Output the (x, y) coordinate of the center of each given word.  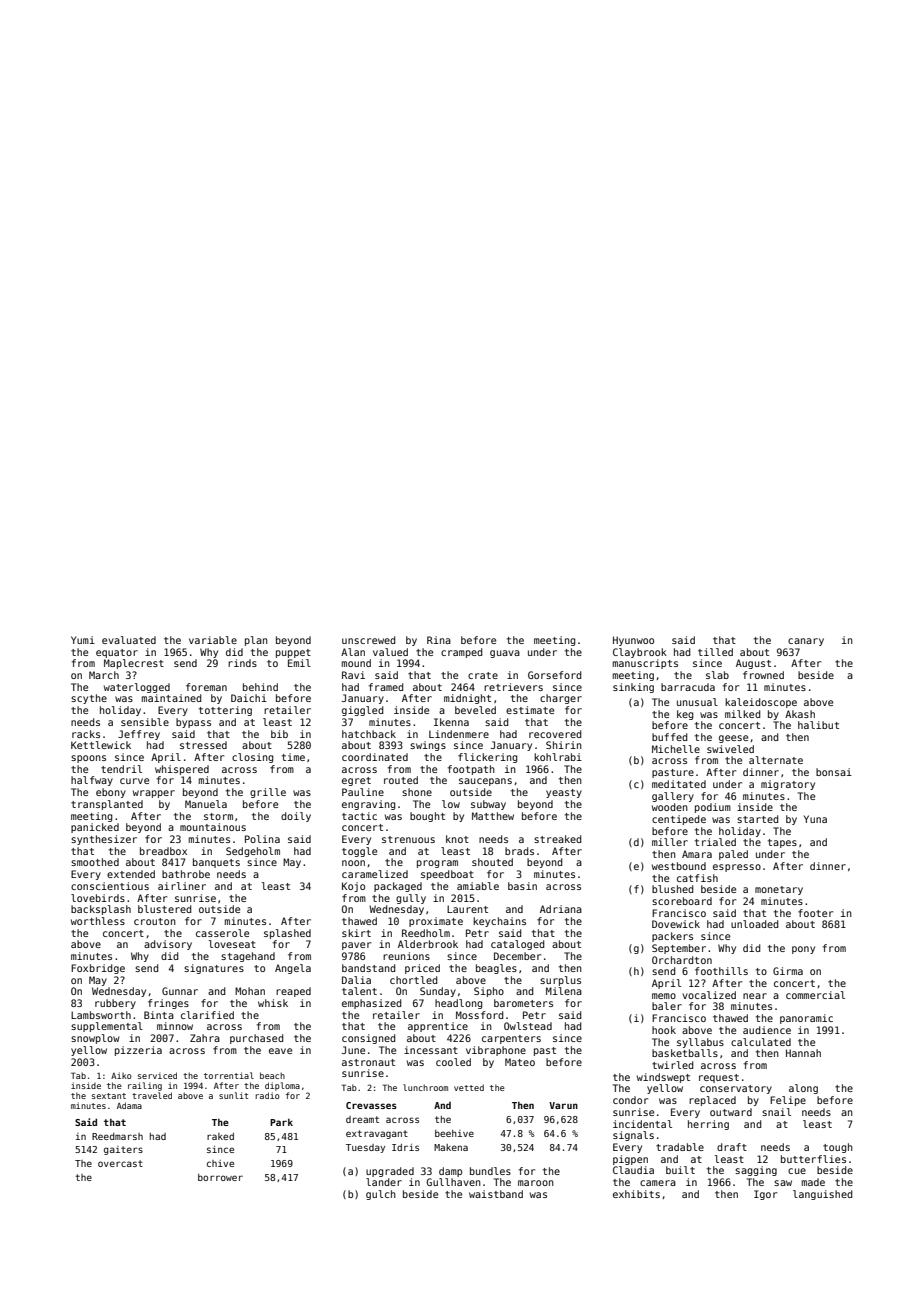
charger (561, 699)
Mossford (479, 1015)
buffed (669, 737)
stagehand (248, 957)
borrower (220, 1177)
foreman (206, 687)
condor (630, 1100)
